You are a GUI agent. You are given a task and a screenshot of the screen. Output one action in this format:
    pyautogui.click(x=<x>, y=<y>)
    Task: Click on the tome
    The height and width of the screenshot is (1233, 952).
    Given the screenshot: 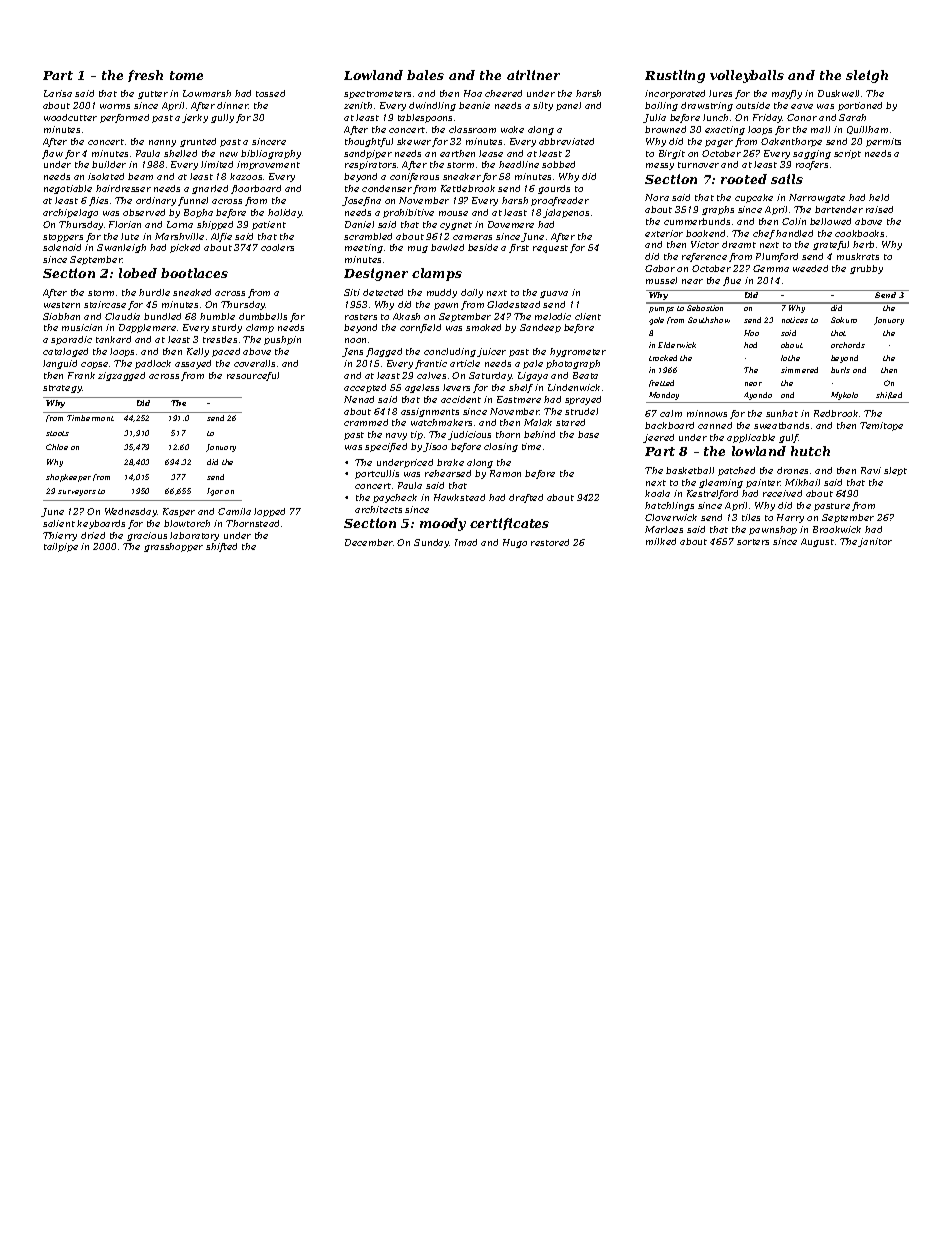 What is the action you would take?
    pyautogui.click(x=186, y=75)
